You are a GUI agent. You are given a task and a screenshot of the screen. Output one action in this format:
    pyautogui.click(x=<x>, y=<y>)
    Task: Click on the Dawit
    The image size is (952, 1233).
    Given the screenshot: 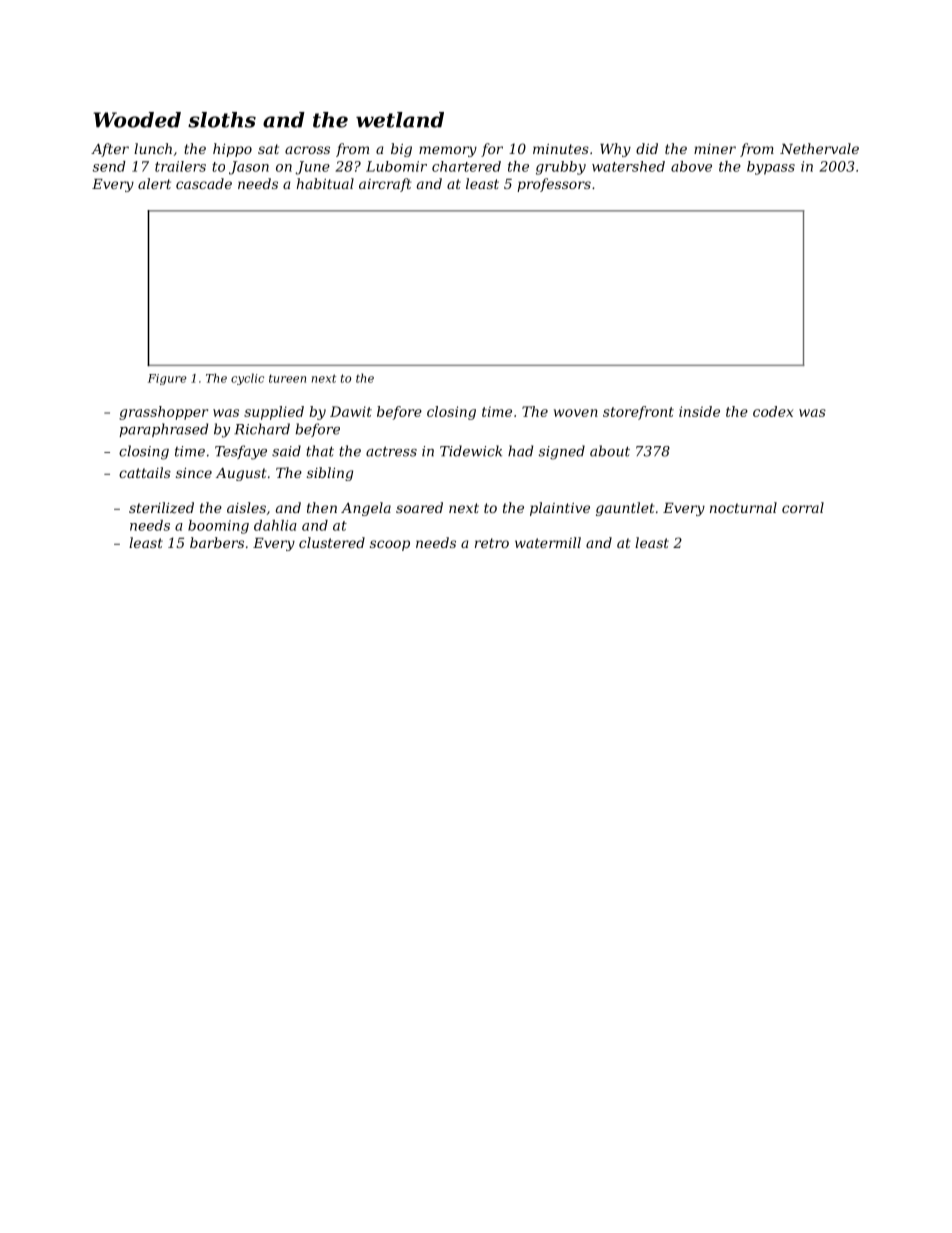 What is the action you would take?
    pyautogui.click(x=351, y=411)
